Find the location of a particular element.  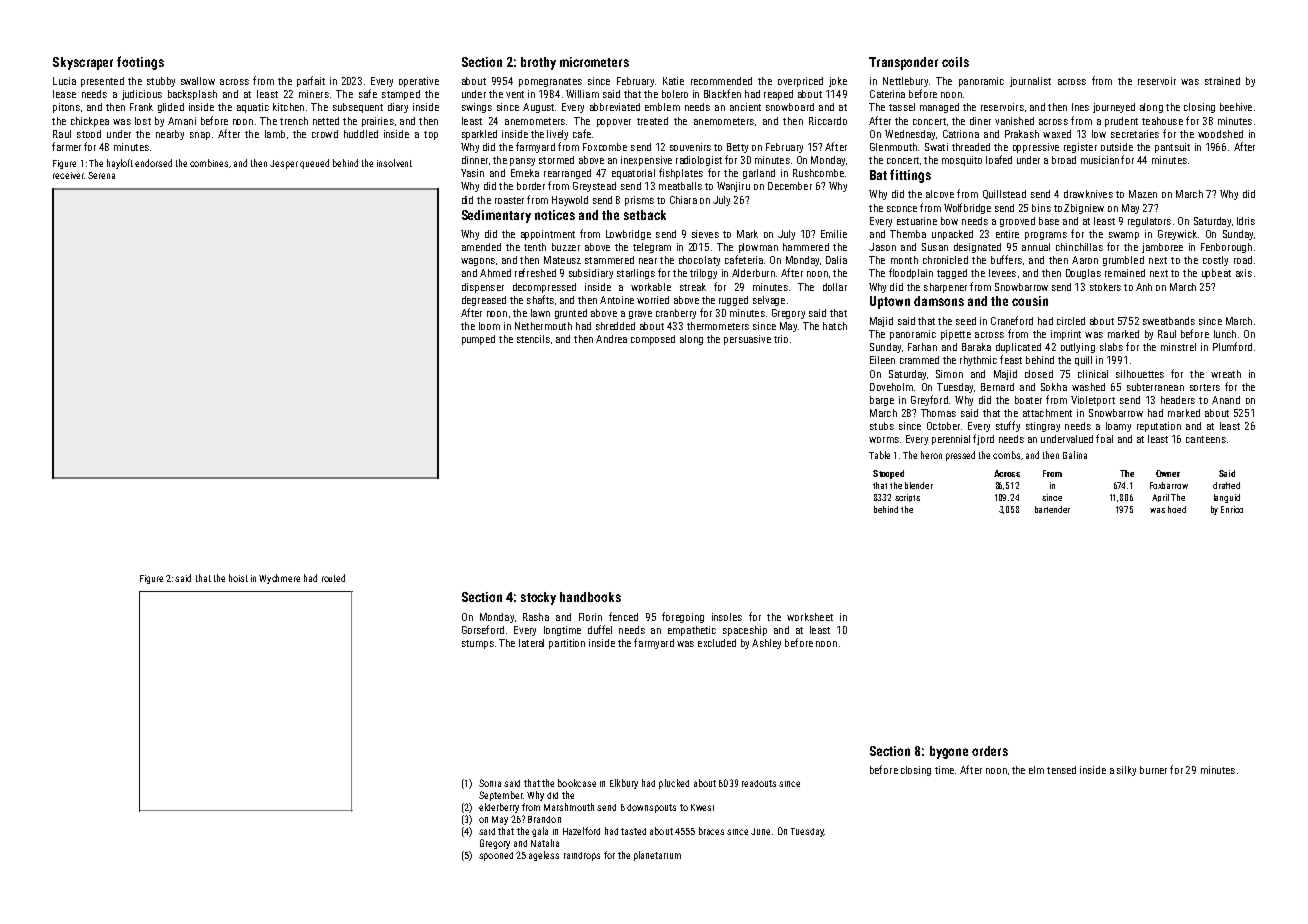

swallow is located at coordinates (198, 81).
